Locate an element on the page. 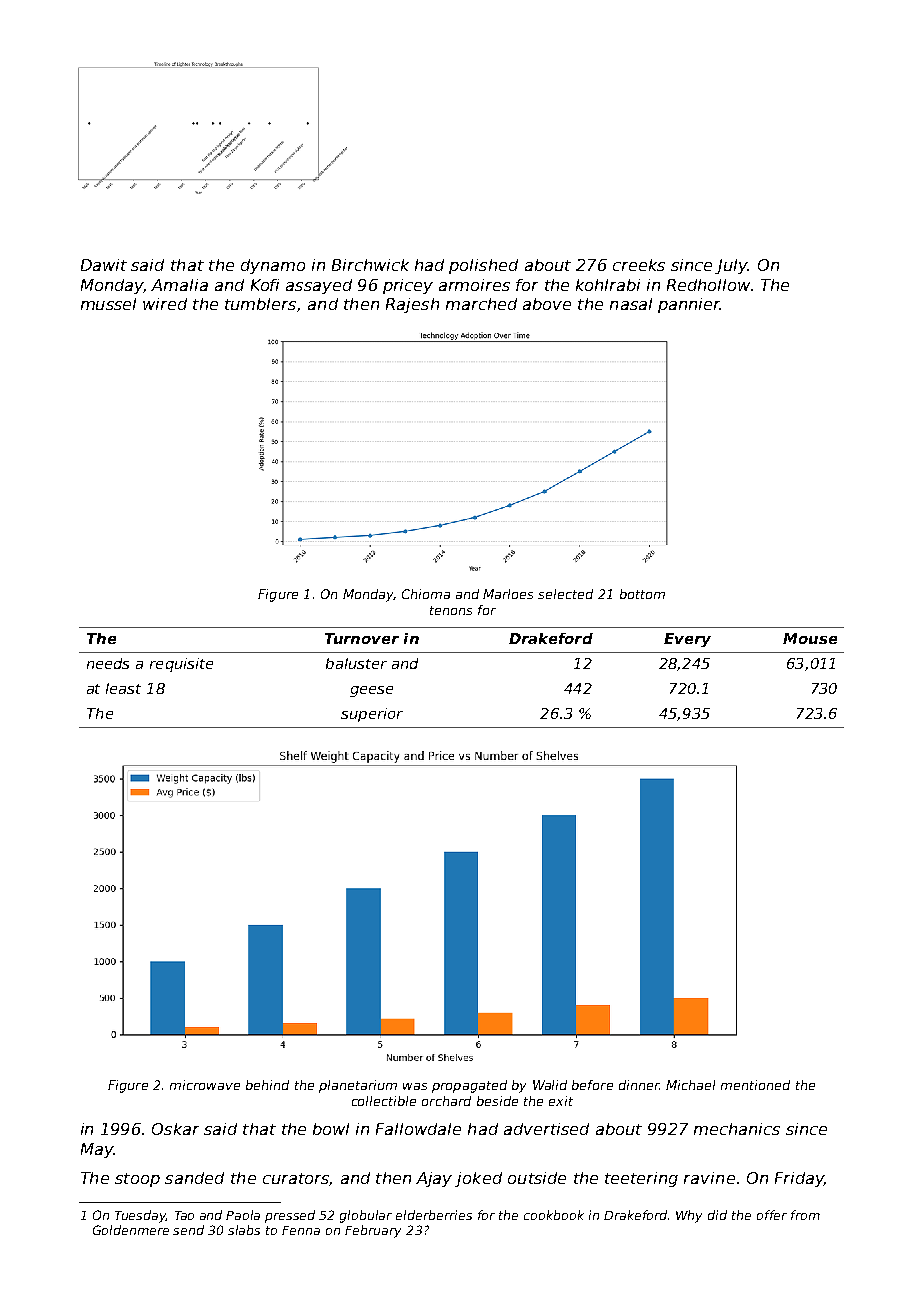 This image has width=924, height=1308. pannier is located at coordinates (689, 305).
